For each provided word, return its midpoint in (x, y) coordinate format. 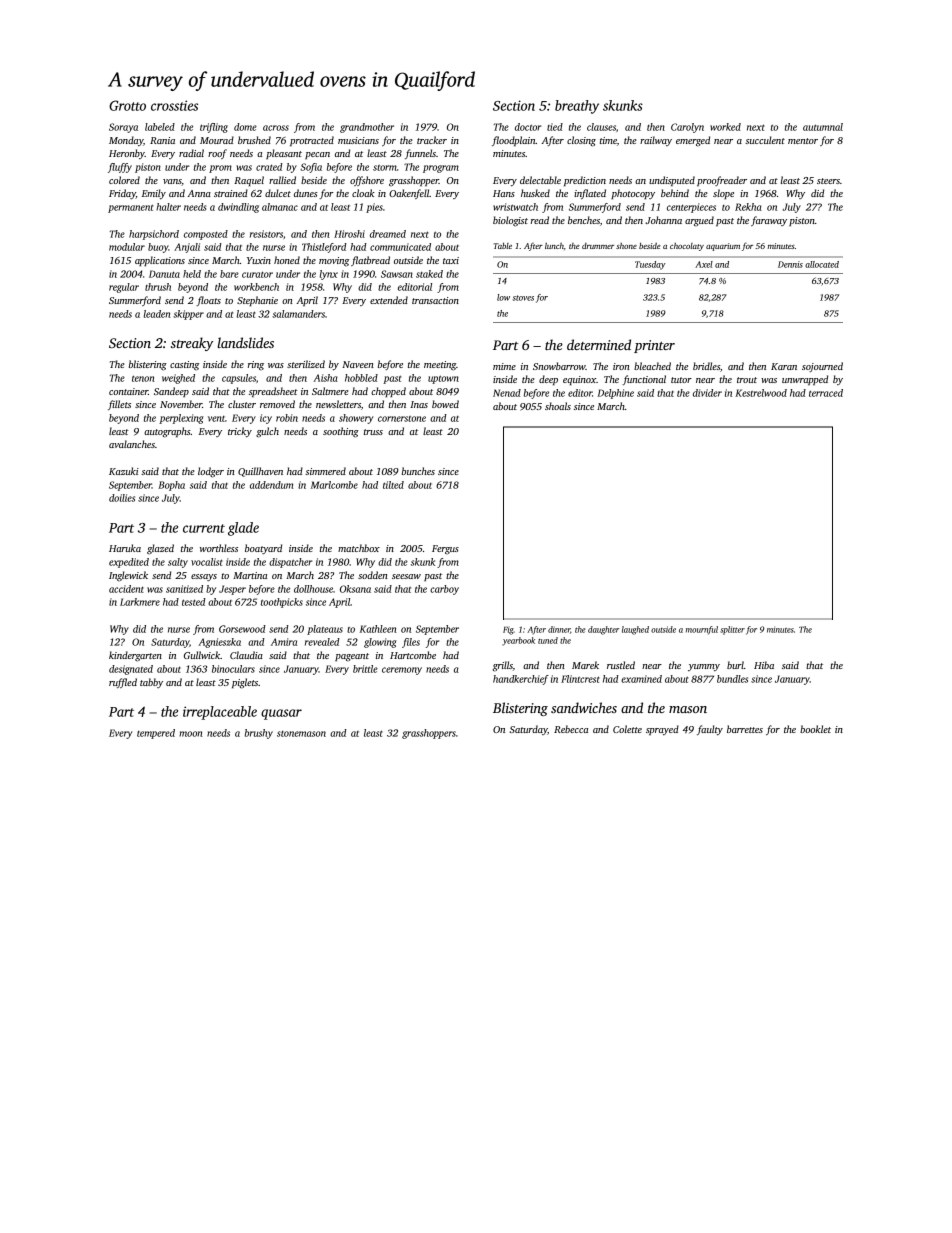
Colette (627, 729)
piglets (245, 683)
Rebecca (571, 729)
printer (654, 346)
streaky (192, 344)
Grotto (127, 105)
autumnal (823, 127)
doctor (528, 127)
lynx (329, 275)
